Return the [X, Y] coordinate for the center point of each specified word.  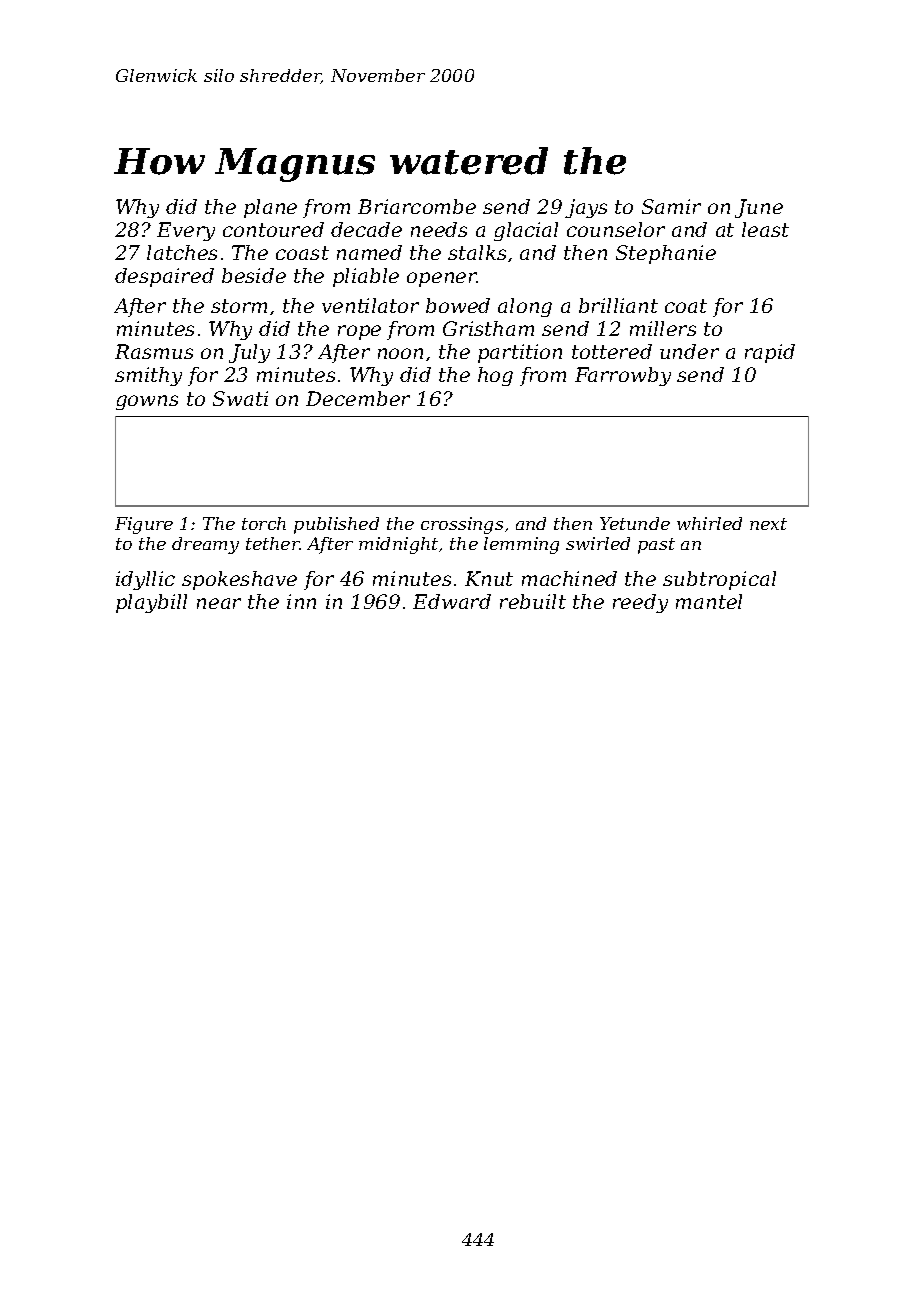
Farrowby [623, 376]
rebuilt [533, 601]
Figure [144, 525]
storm [239, 306]
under [689, 351]
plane [270, 208]
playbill [151, 603]
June [759, 208]
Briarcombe [417, 206]
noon [400, 353]
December [358, 398]
